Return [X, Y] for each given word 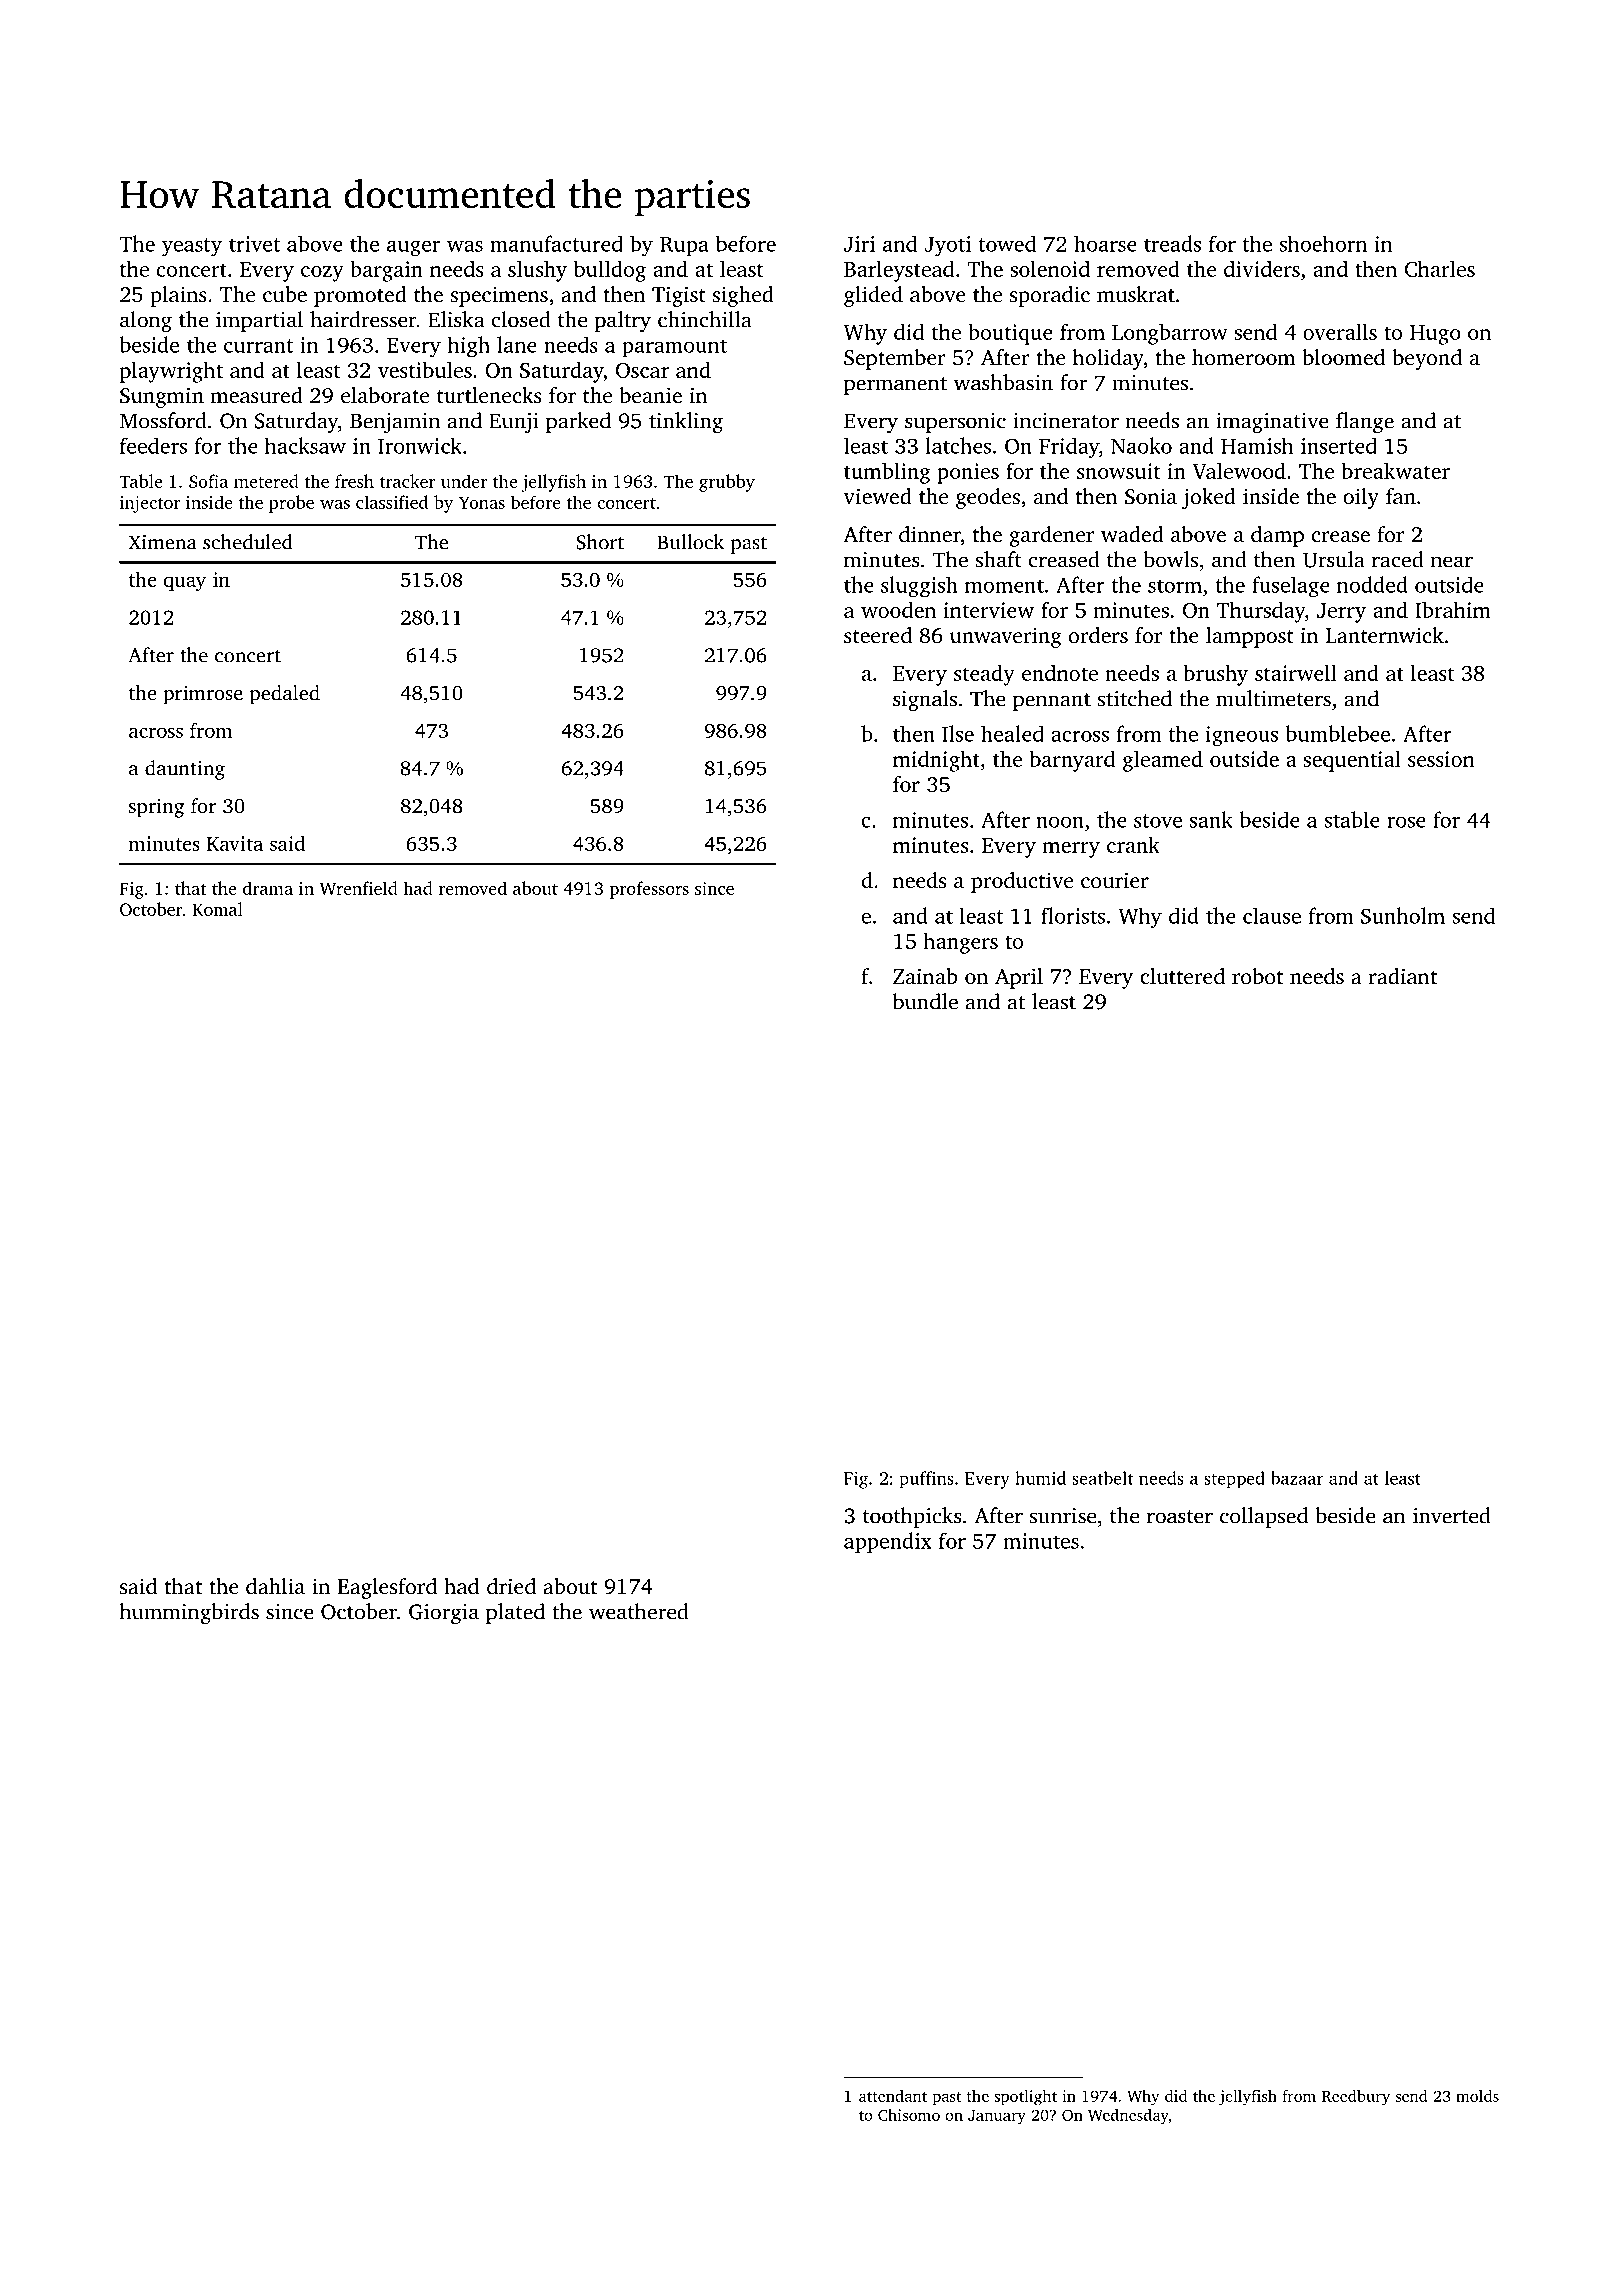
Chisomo [909, 2114]
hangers [961, 943]
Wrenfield [359, 888]
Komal [217, 909]
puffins [926, 1480]
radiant [1403, 976]
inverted [1452, 1515]
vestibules [425, 369]
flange [1365, 422]
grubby [727, 483]
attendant [893, 2096]
